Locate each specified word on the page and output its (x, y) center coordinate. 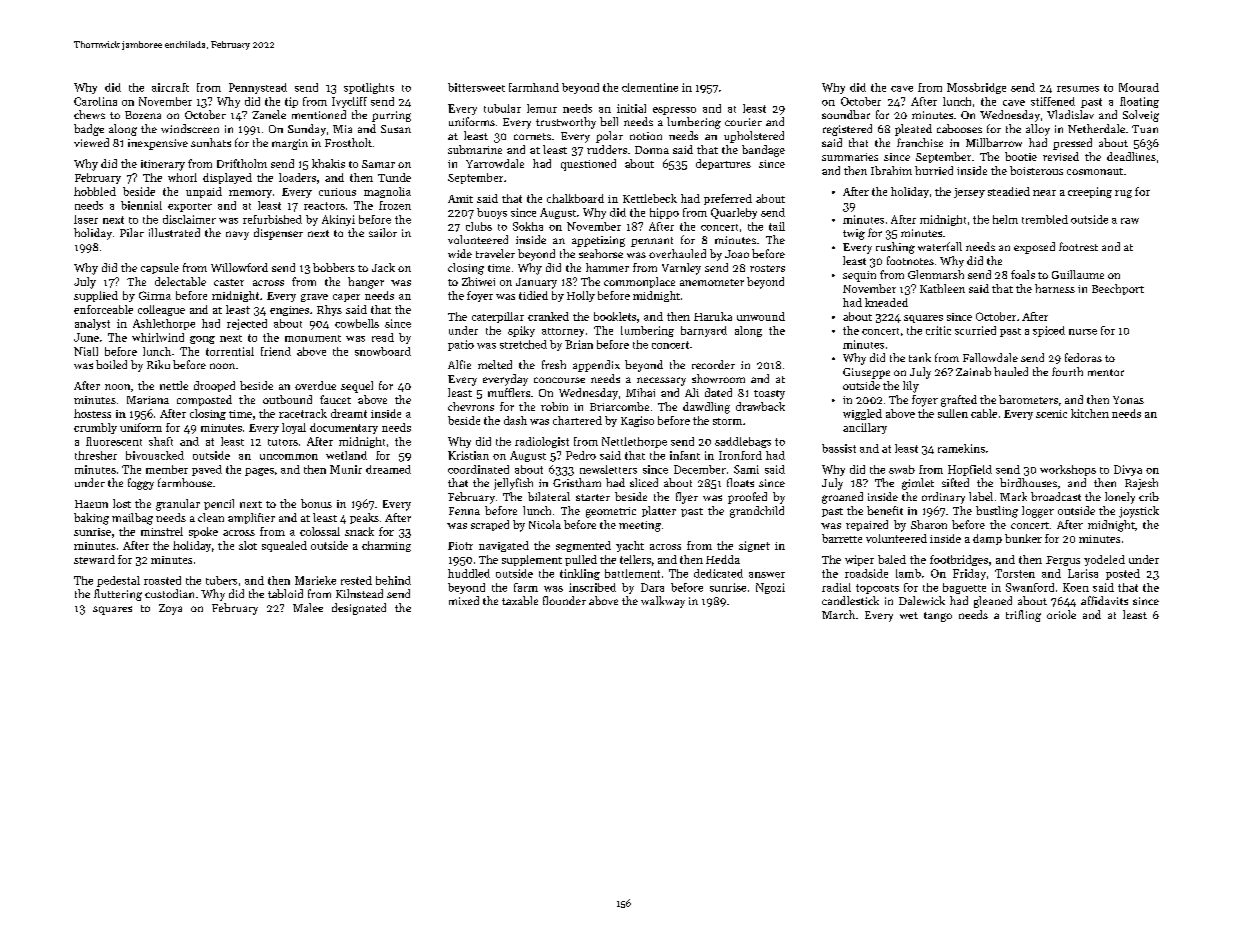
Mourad (1139, 87)
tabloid (285, 593)
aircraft (170, 87)
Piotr (460, 546)
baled (892, 559)
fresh (554, 364)
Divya (1128, 470)
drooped (214, 386)
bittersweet (476, 87)
